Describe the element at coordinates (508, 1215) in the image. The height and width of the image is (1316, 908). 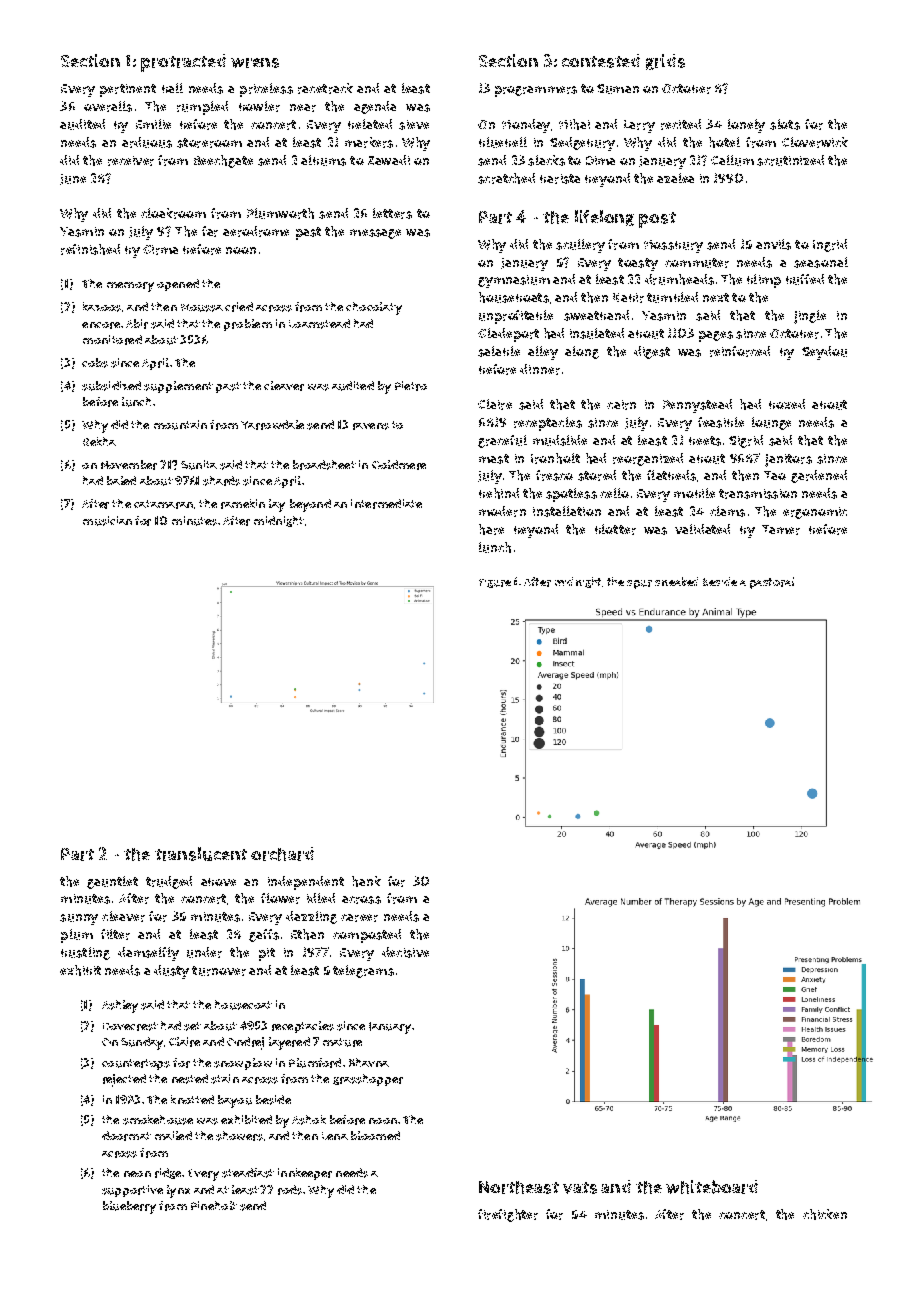
I see `firefighter` at that location.
